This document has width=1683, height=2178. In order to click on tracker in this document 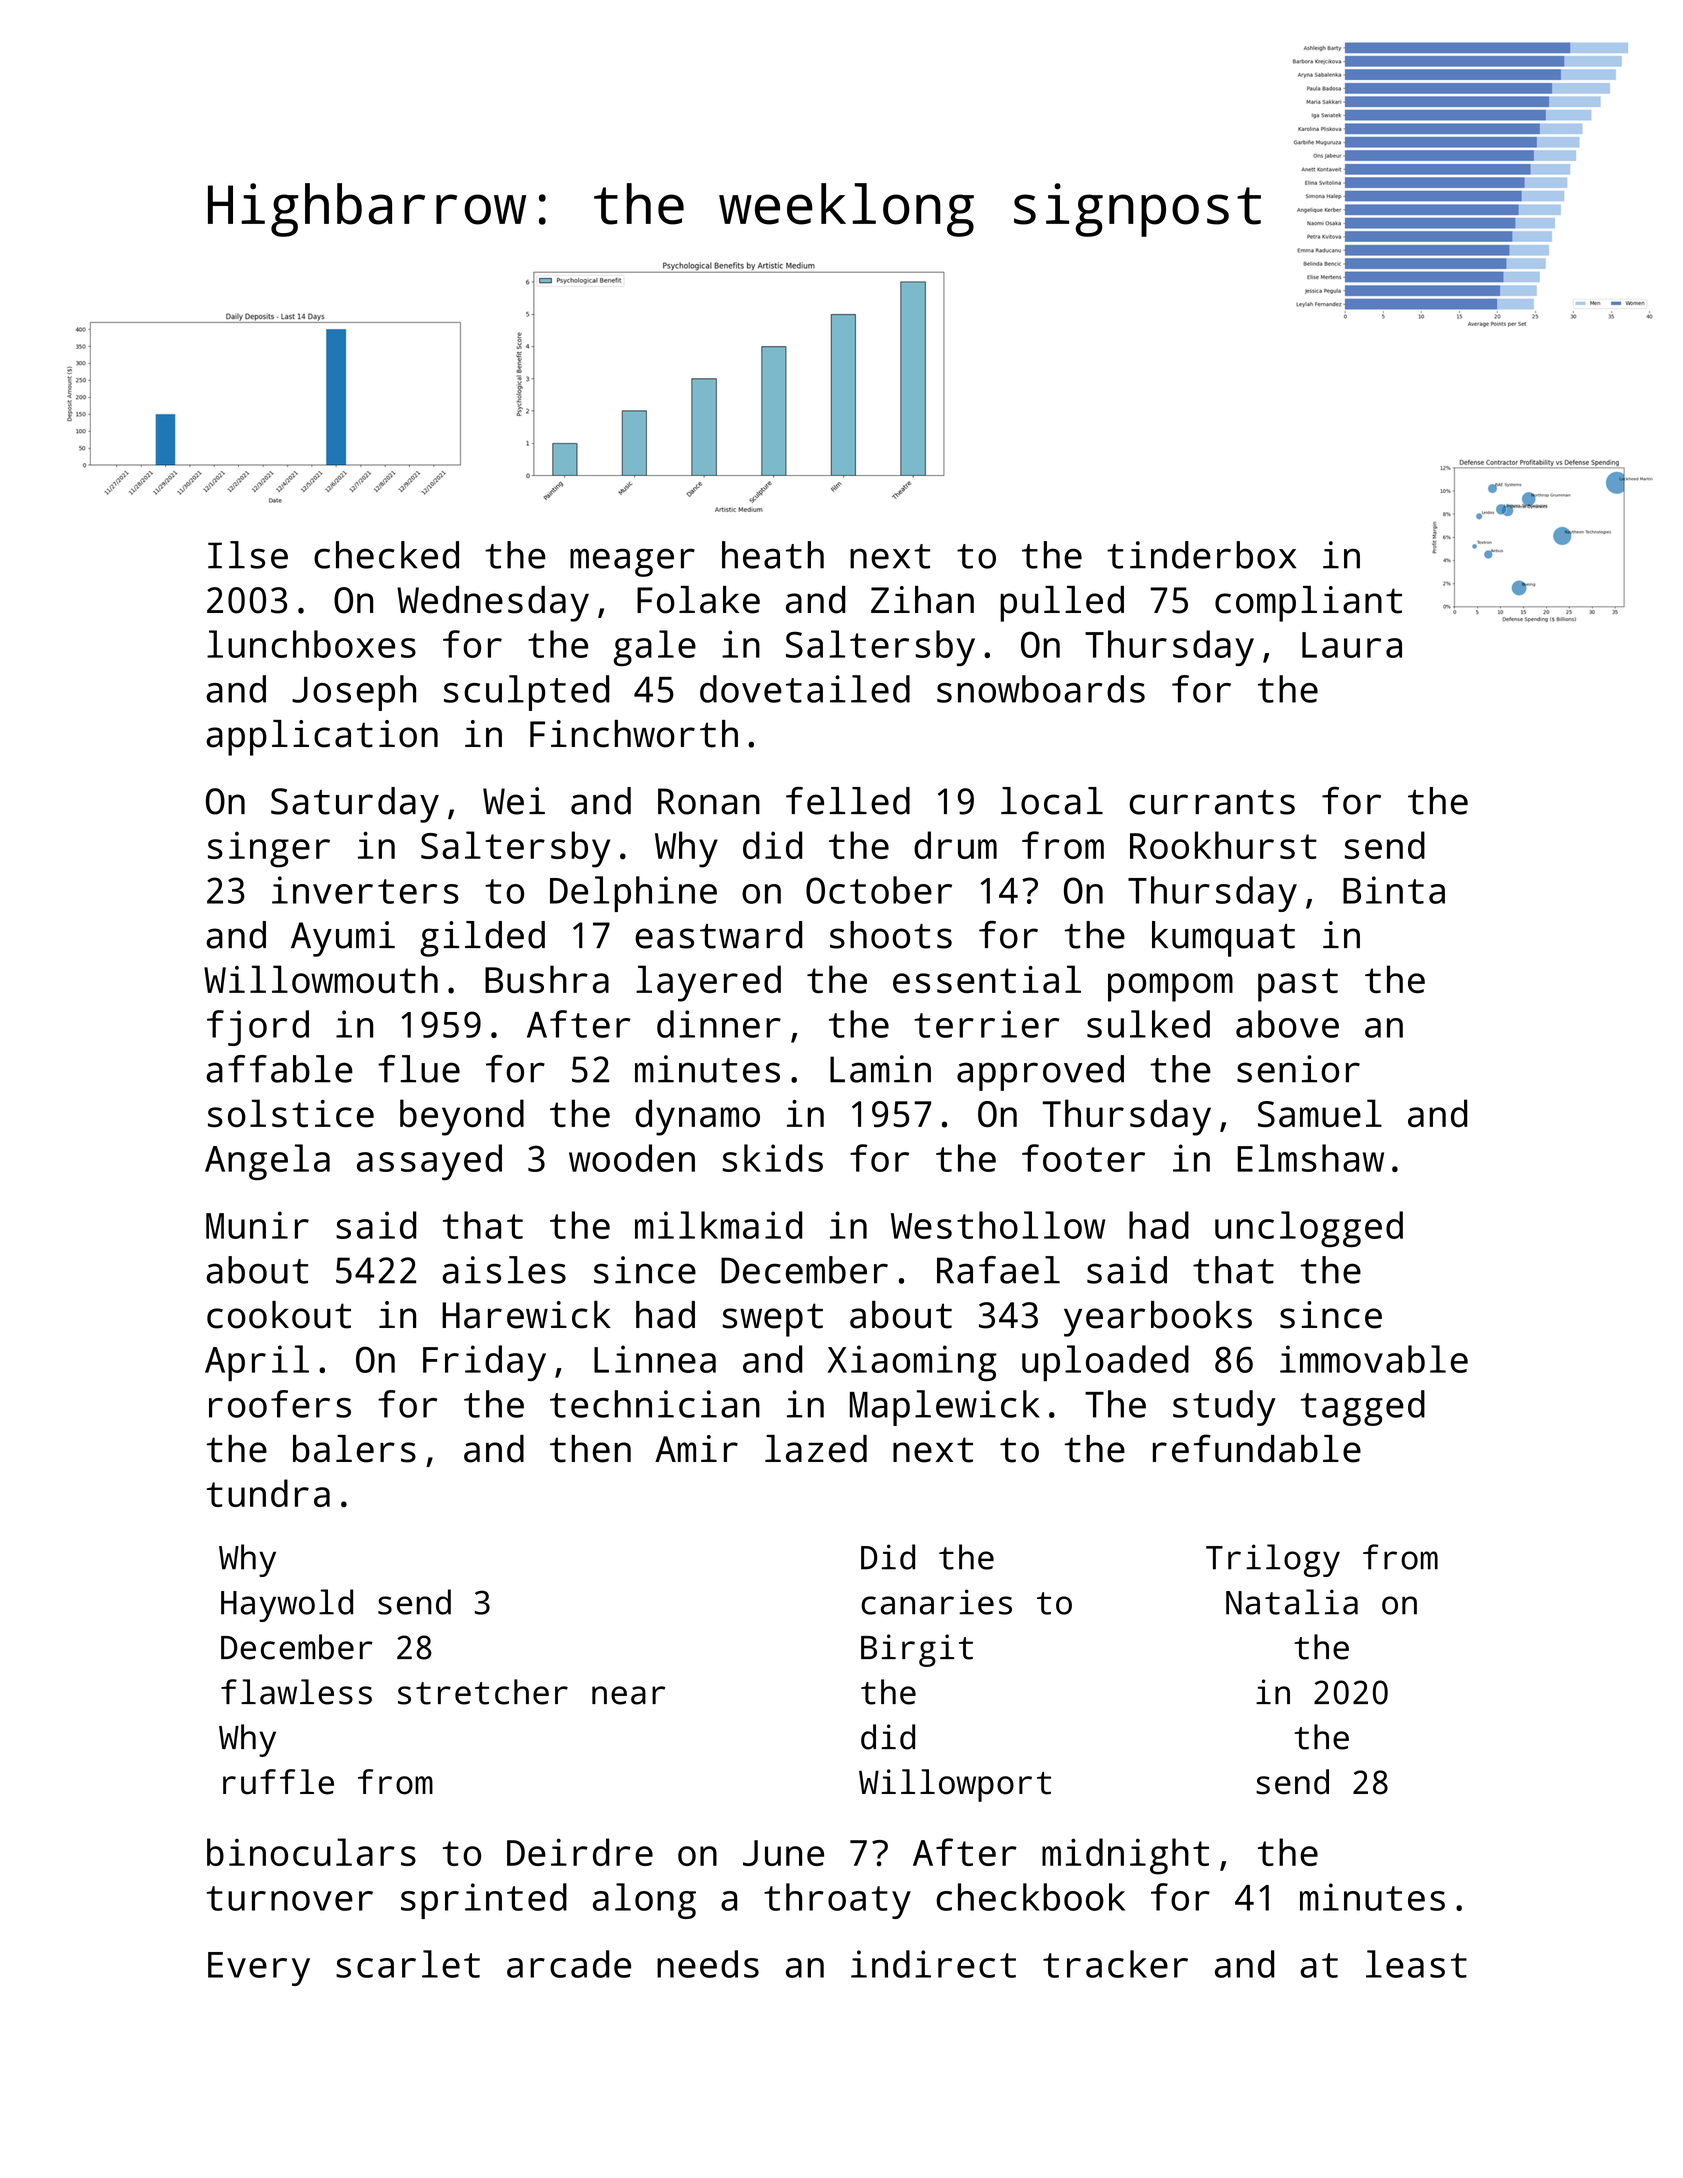, I will do `click(1115, 1964)`.
